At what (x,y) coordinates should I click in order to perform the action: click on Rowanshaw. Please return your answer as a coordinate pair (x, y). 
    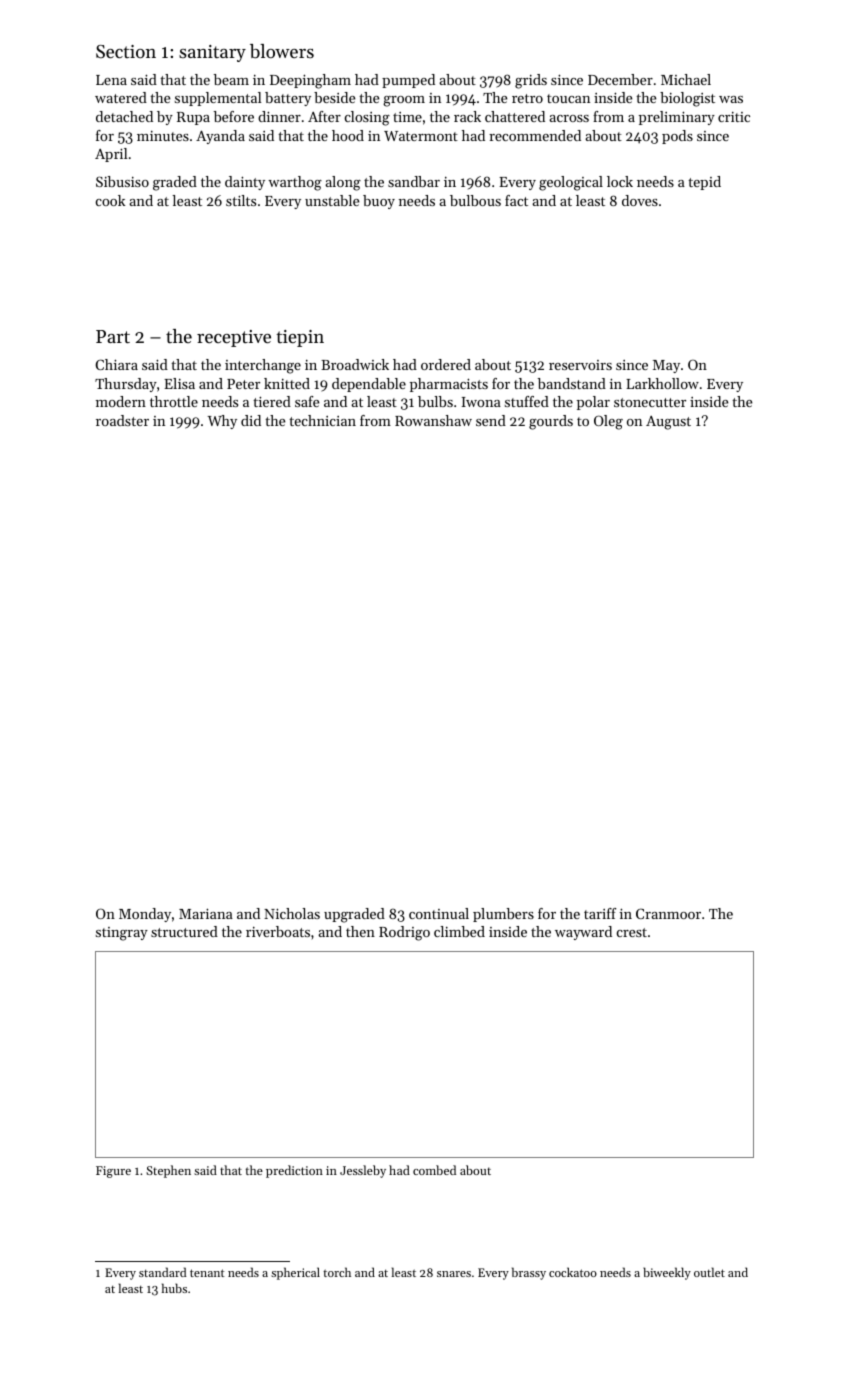
    Looking at the image, I should click on (433, 420).
